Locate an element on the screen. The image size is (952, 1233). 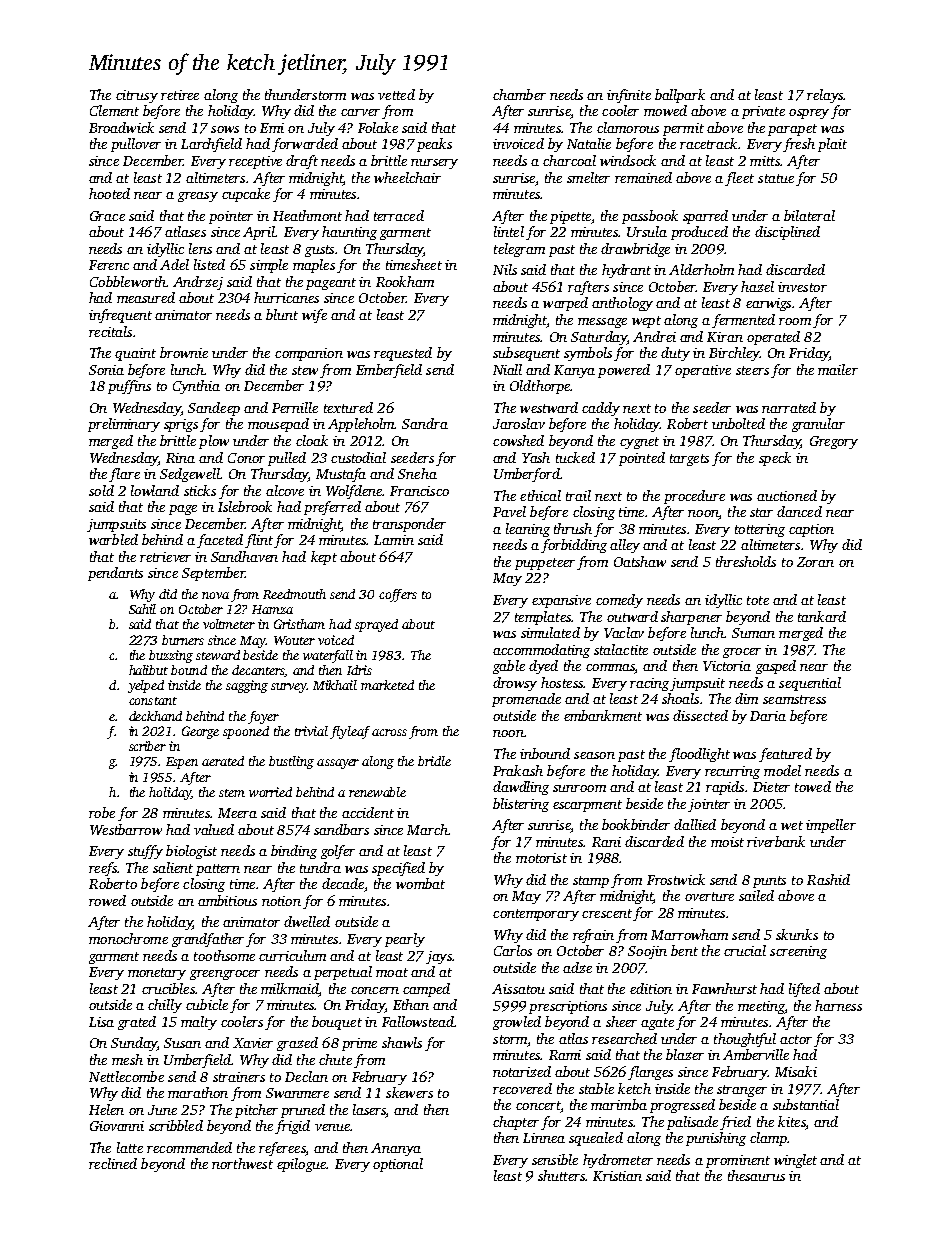
infinite is located at coordinates (629, 96).
